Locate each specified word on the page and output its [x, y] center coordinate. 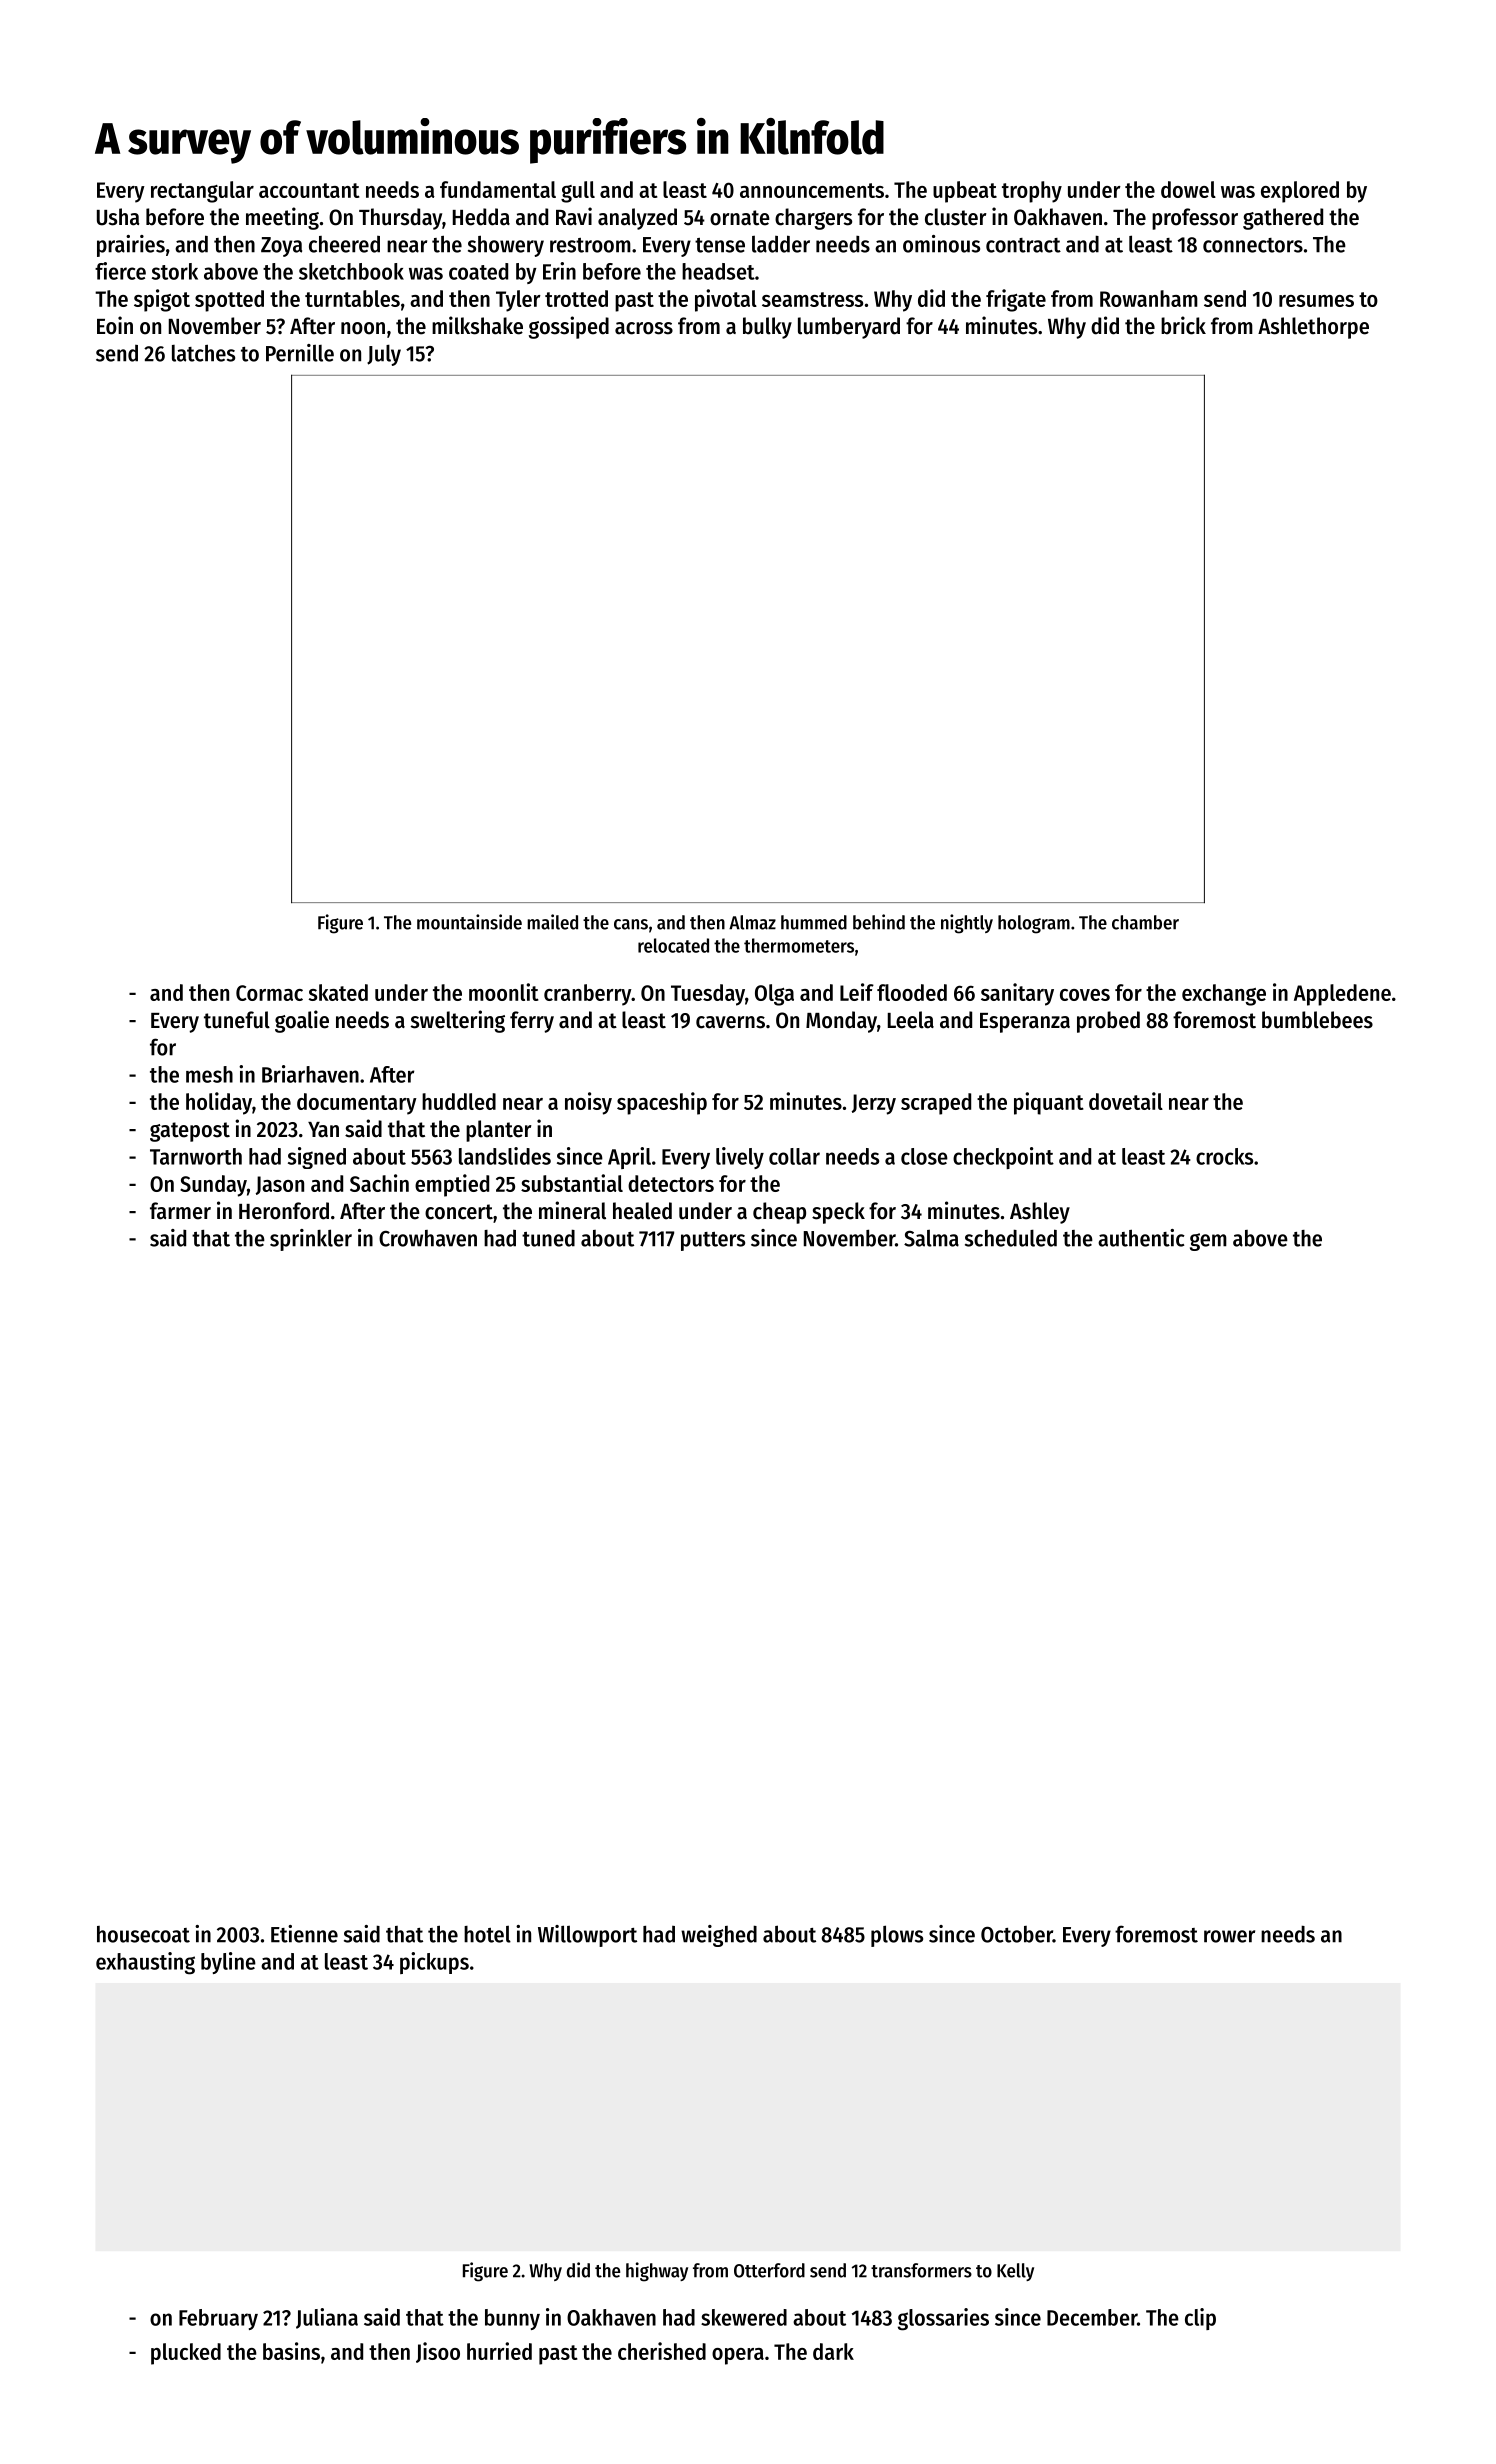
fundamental [498, 189]
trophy [1032, 192]
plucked [186, 2354]
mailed [552, 922]
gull [578, 192]
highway [657, 2272]
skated [338, 992]
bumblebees [1317, 1020]
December [1092, 2317]
